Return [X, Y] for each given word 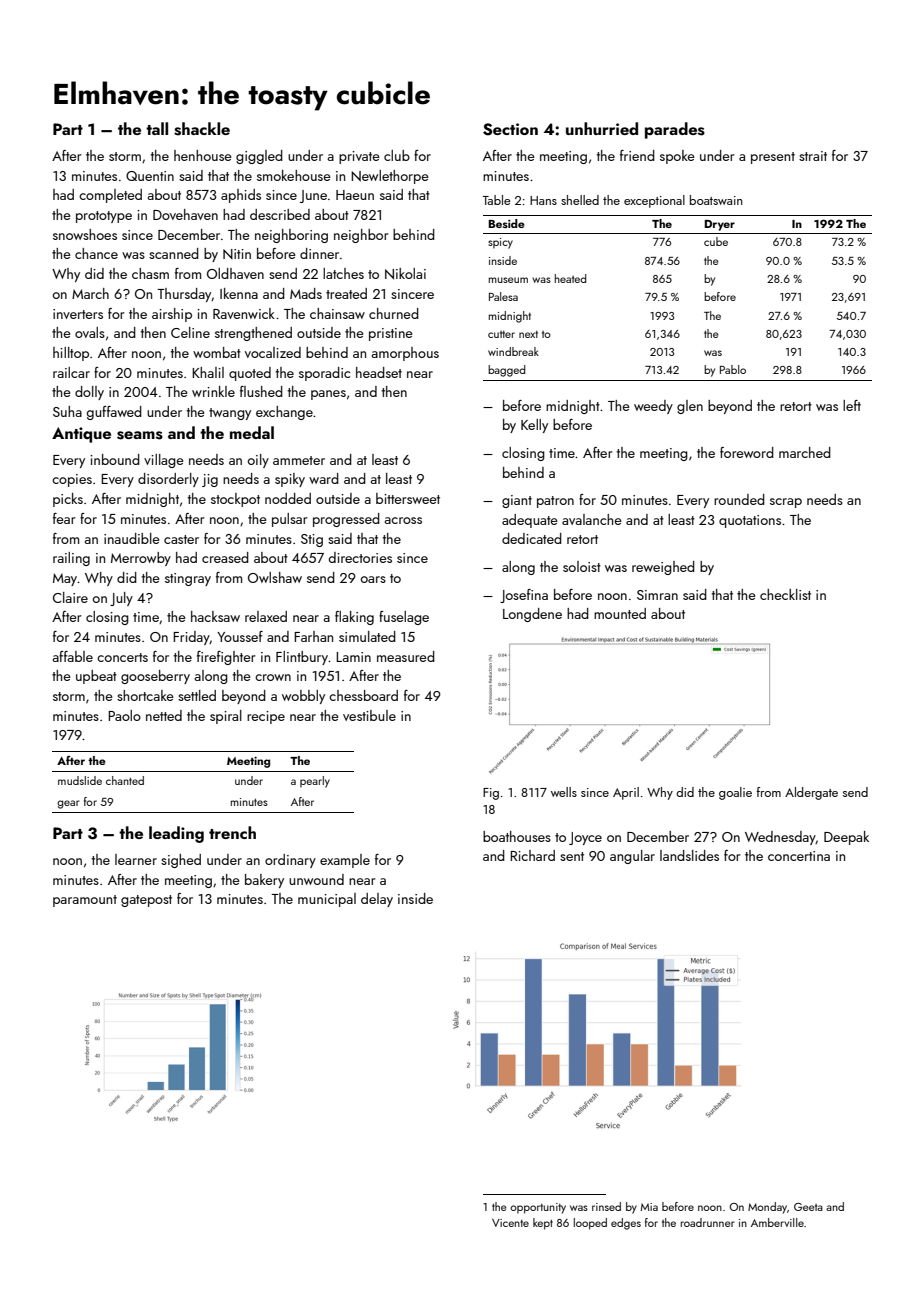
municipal [327, 900]
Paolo [124, 715]
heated [570, 278]
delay [377, 900]
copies [72, 480]
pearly [315, 782]
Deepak [846, 838]
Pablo [733, 369]
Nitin [237, 254]
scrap [786, 503]
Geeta [808, 1207]
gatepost [146, 901]
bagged [506, 371]
